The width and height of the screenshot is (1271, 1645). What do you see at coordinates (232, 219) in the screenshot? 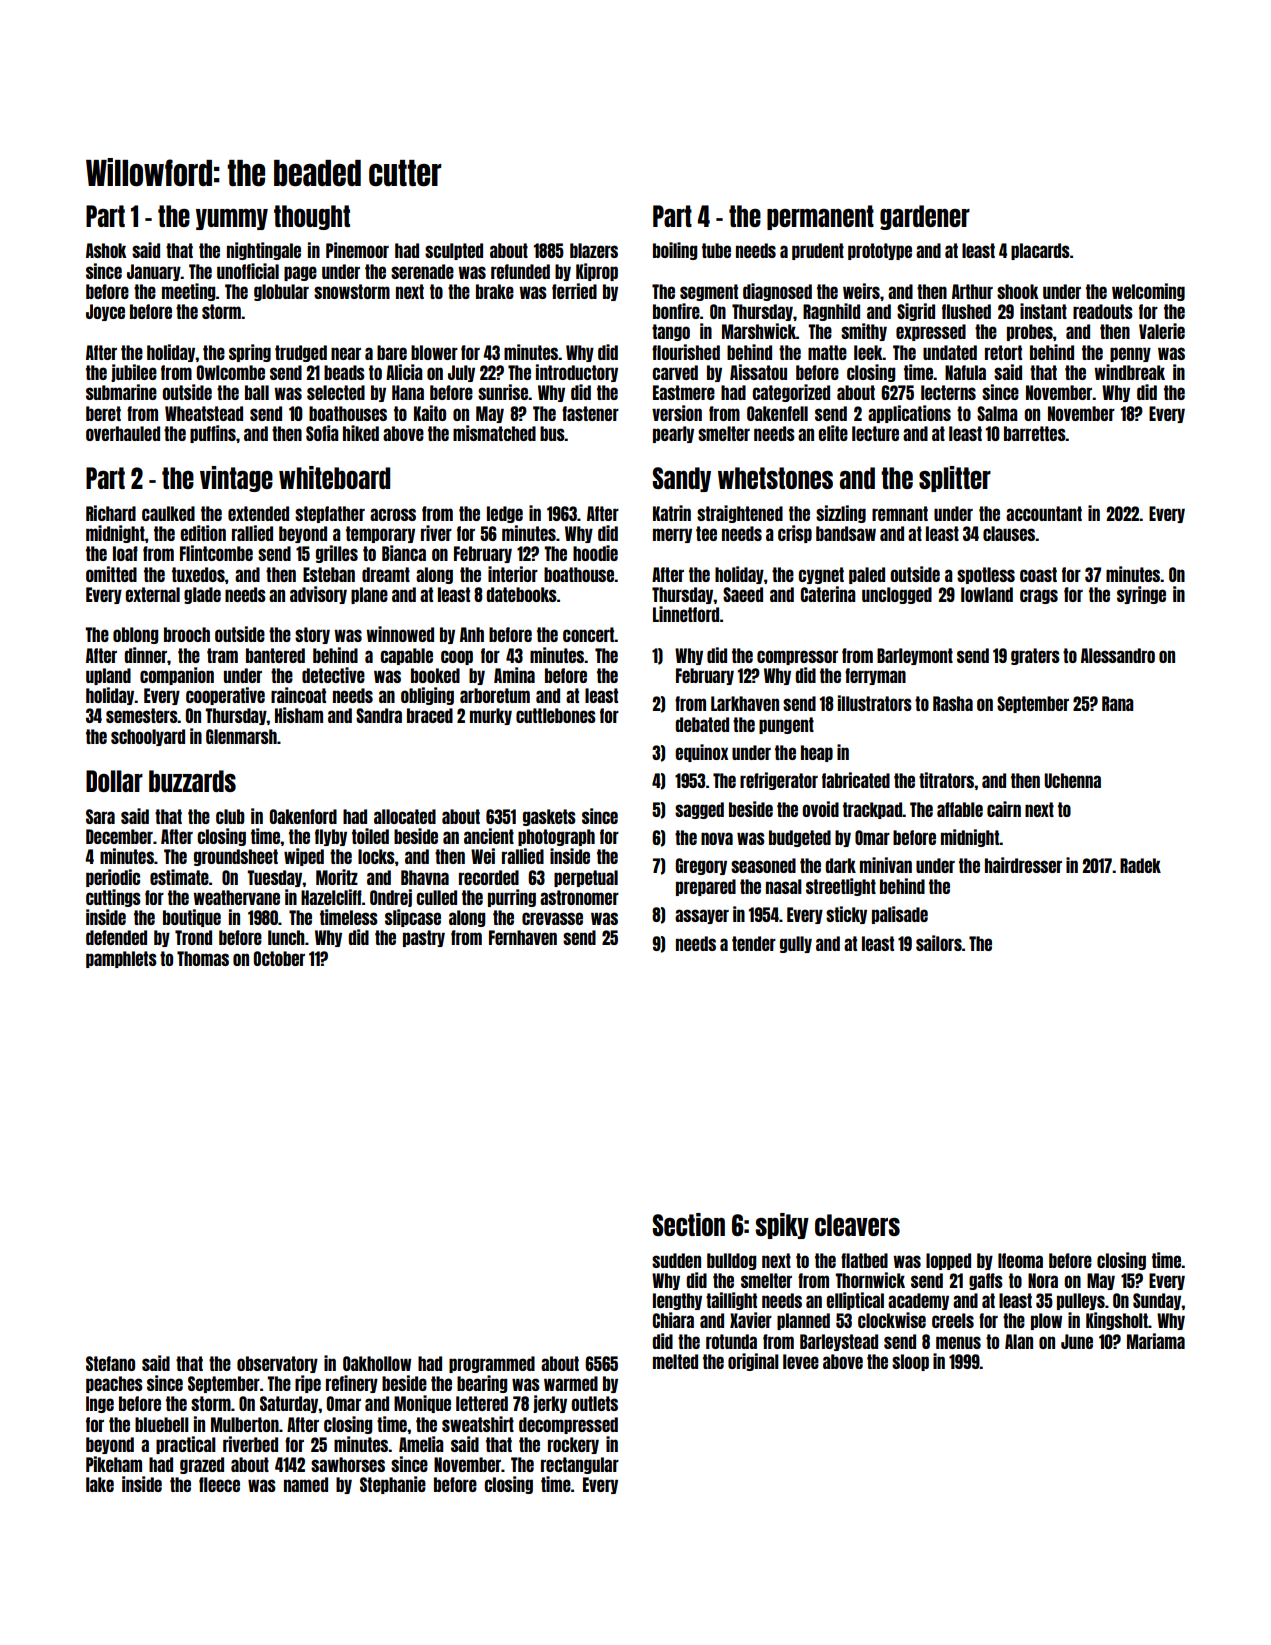
I see `yummy` at bounding box center [232, 219].
